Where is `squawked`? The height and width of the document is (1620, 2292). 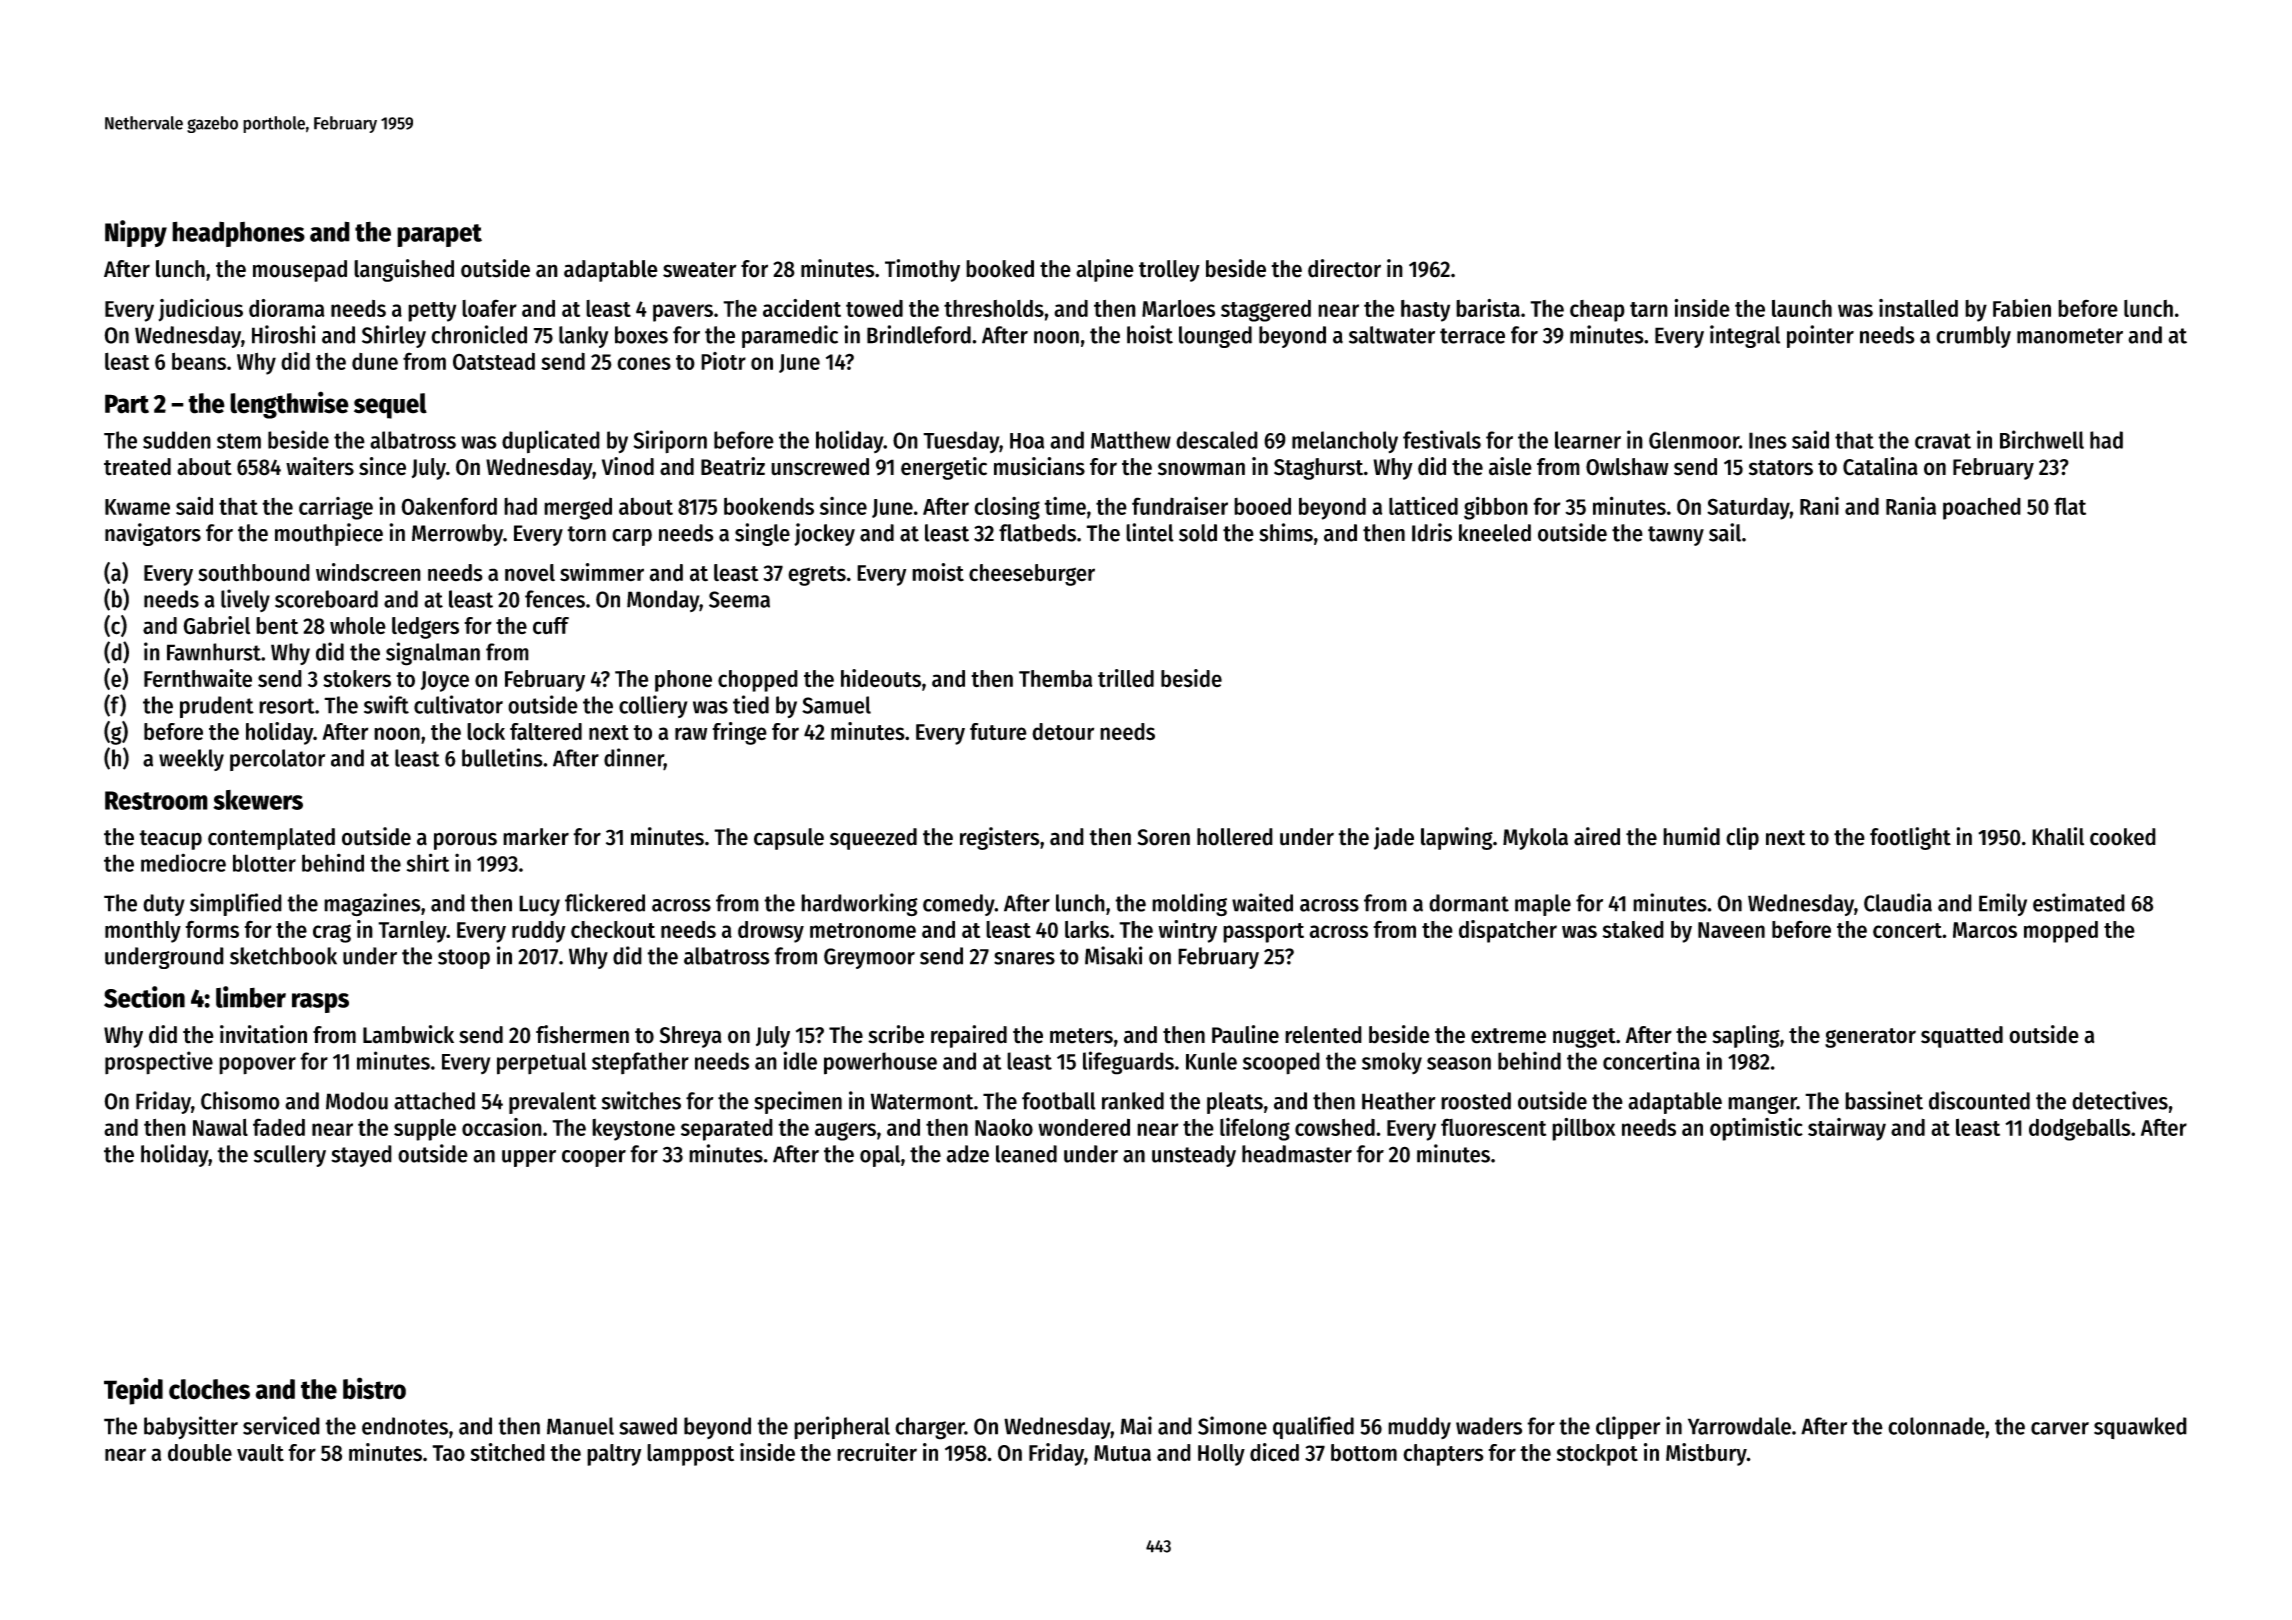 squawked is located at coordinates (2140, 1428).
